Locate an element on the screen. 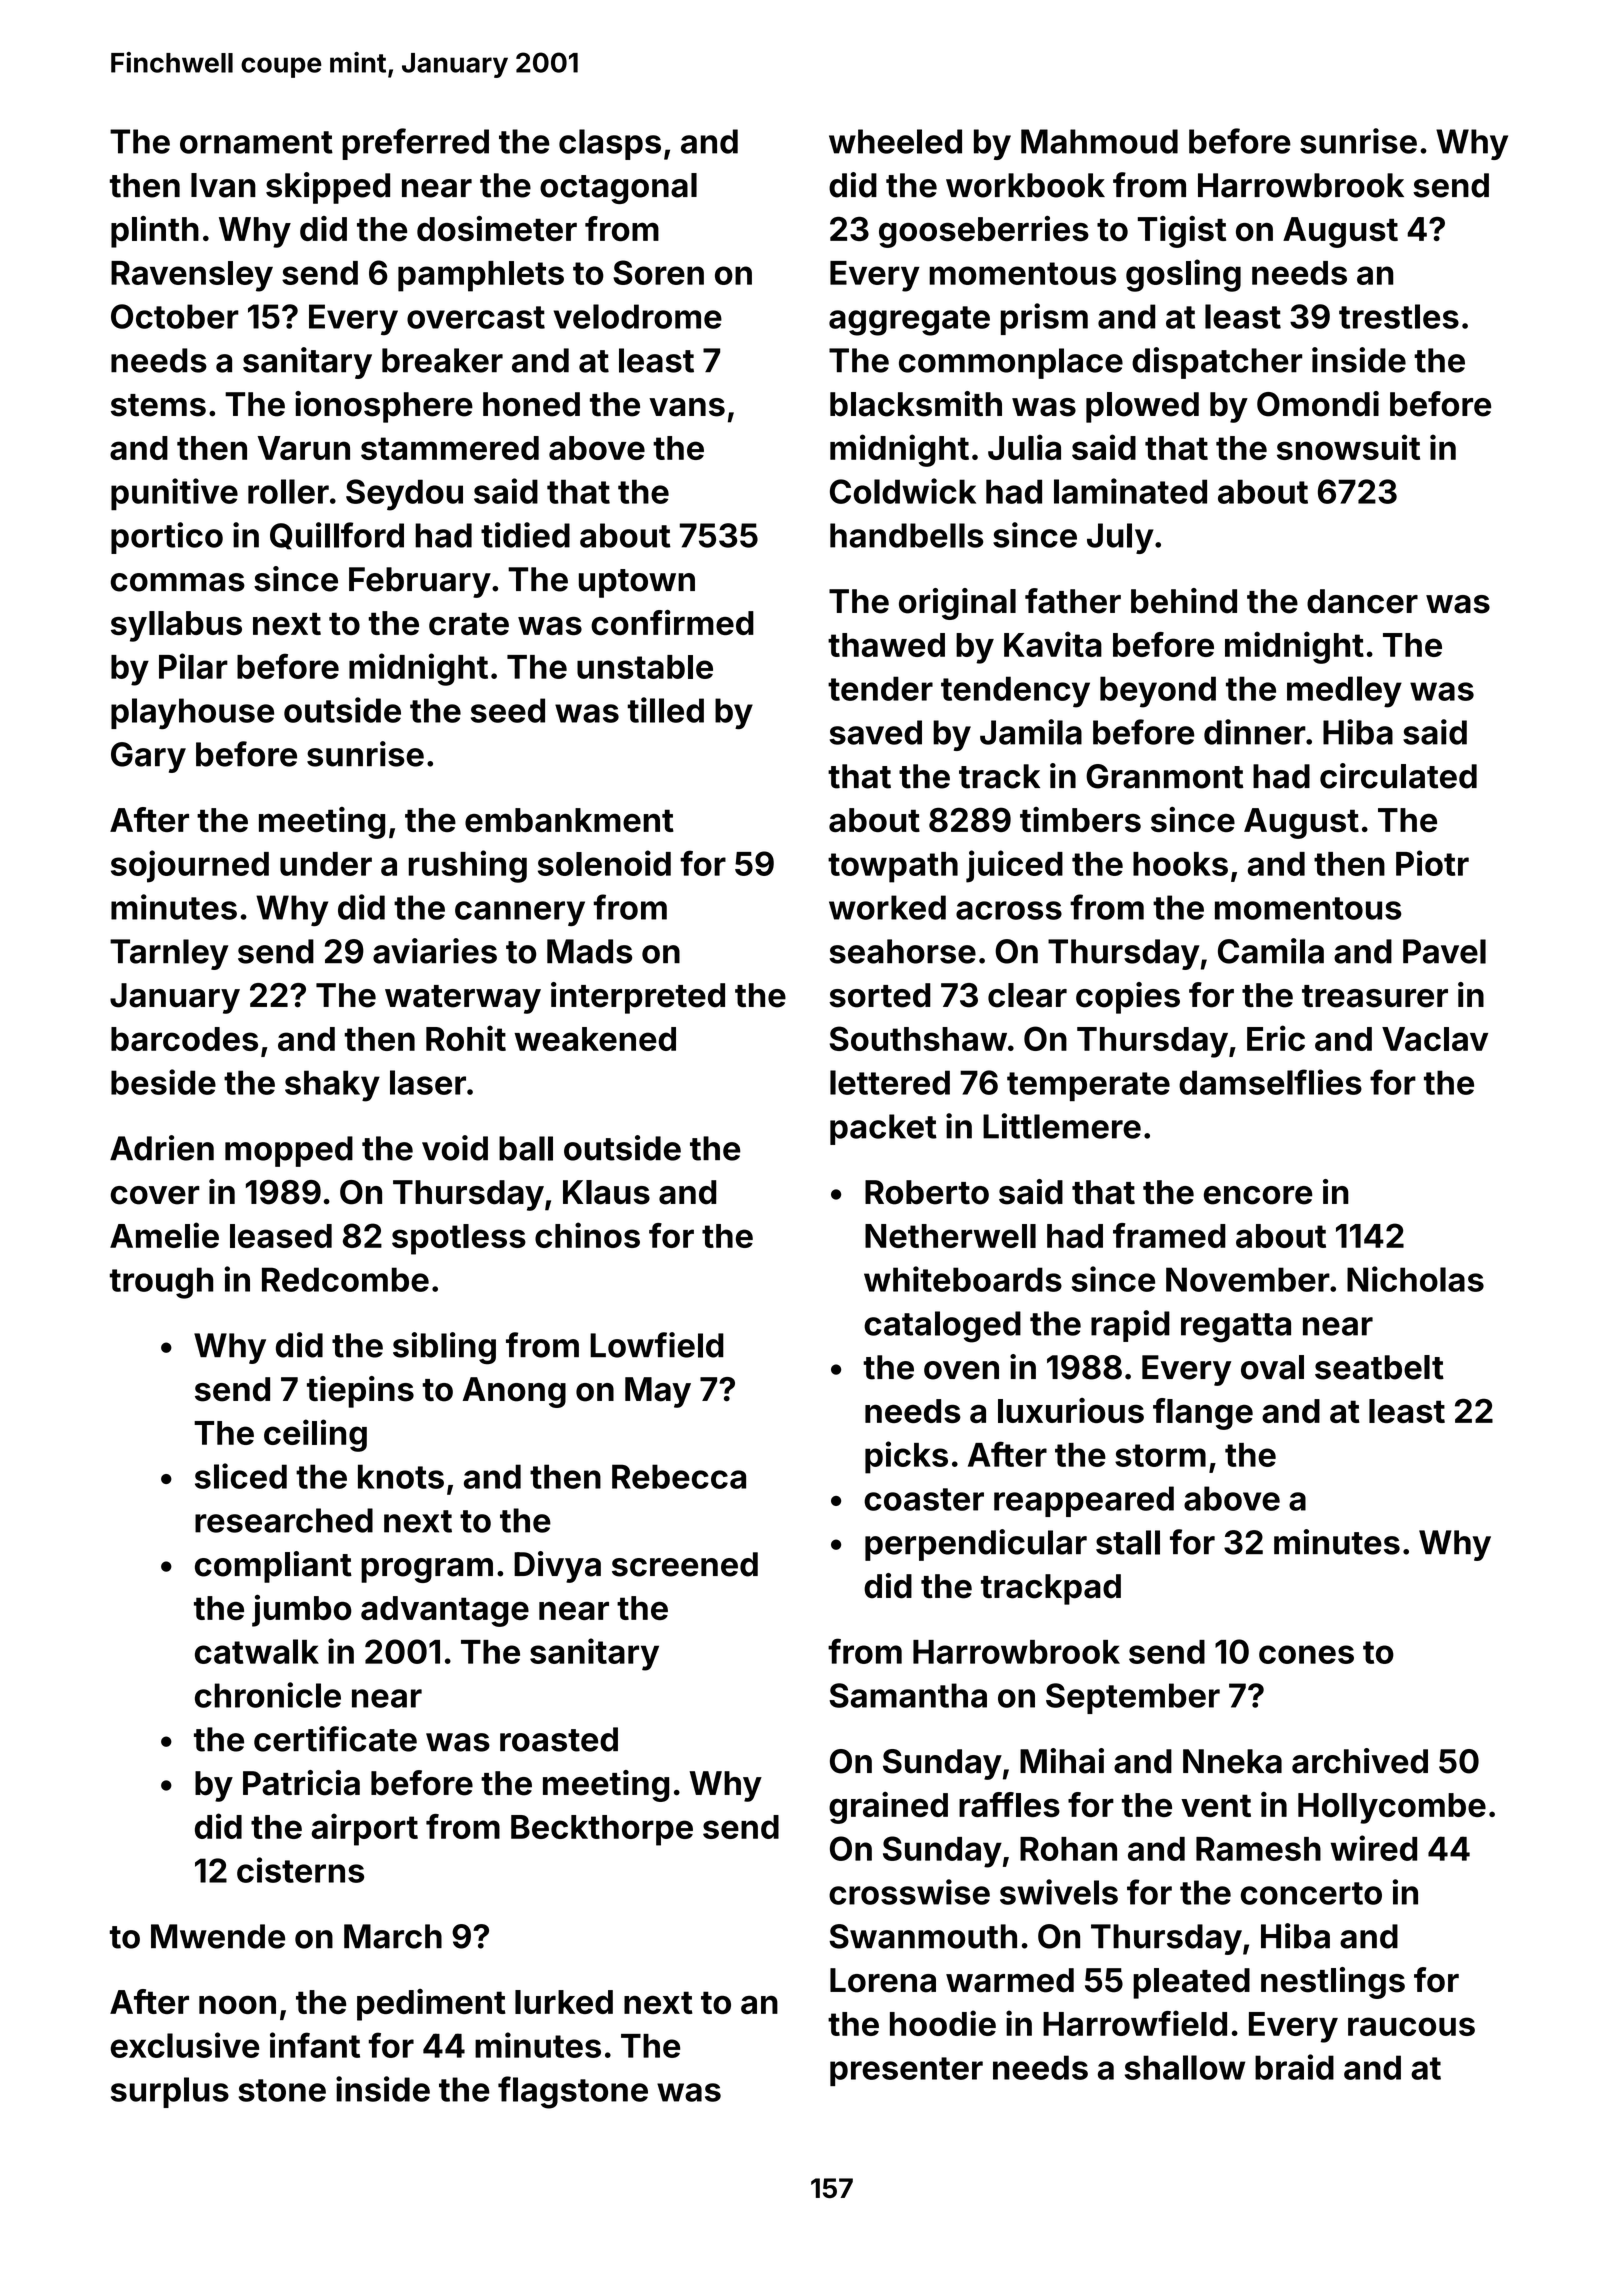  March is located at coordinates (393, 1936).
